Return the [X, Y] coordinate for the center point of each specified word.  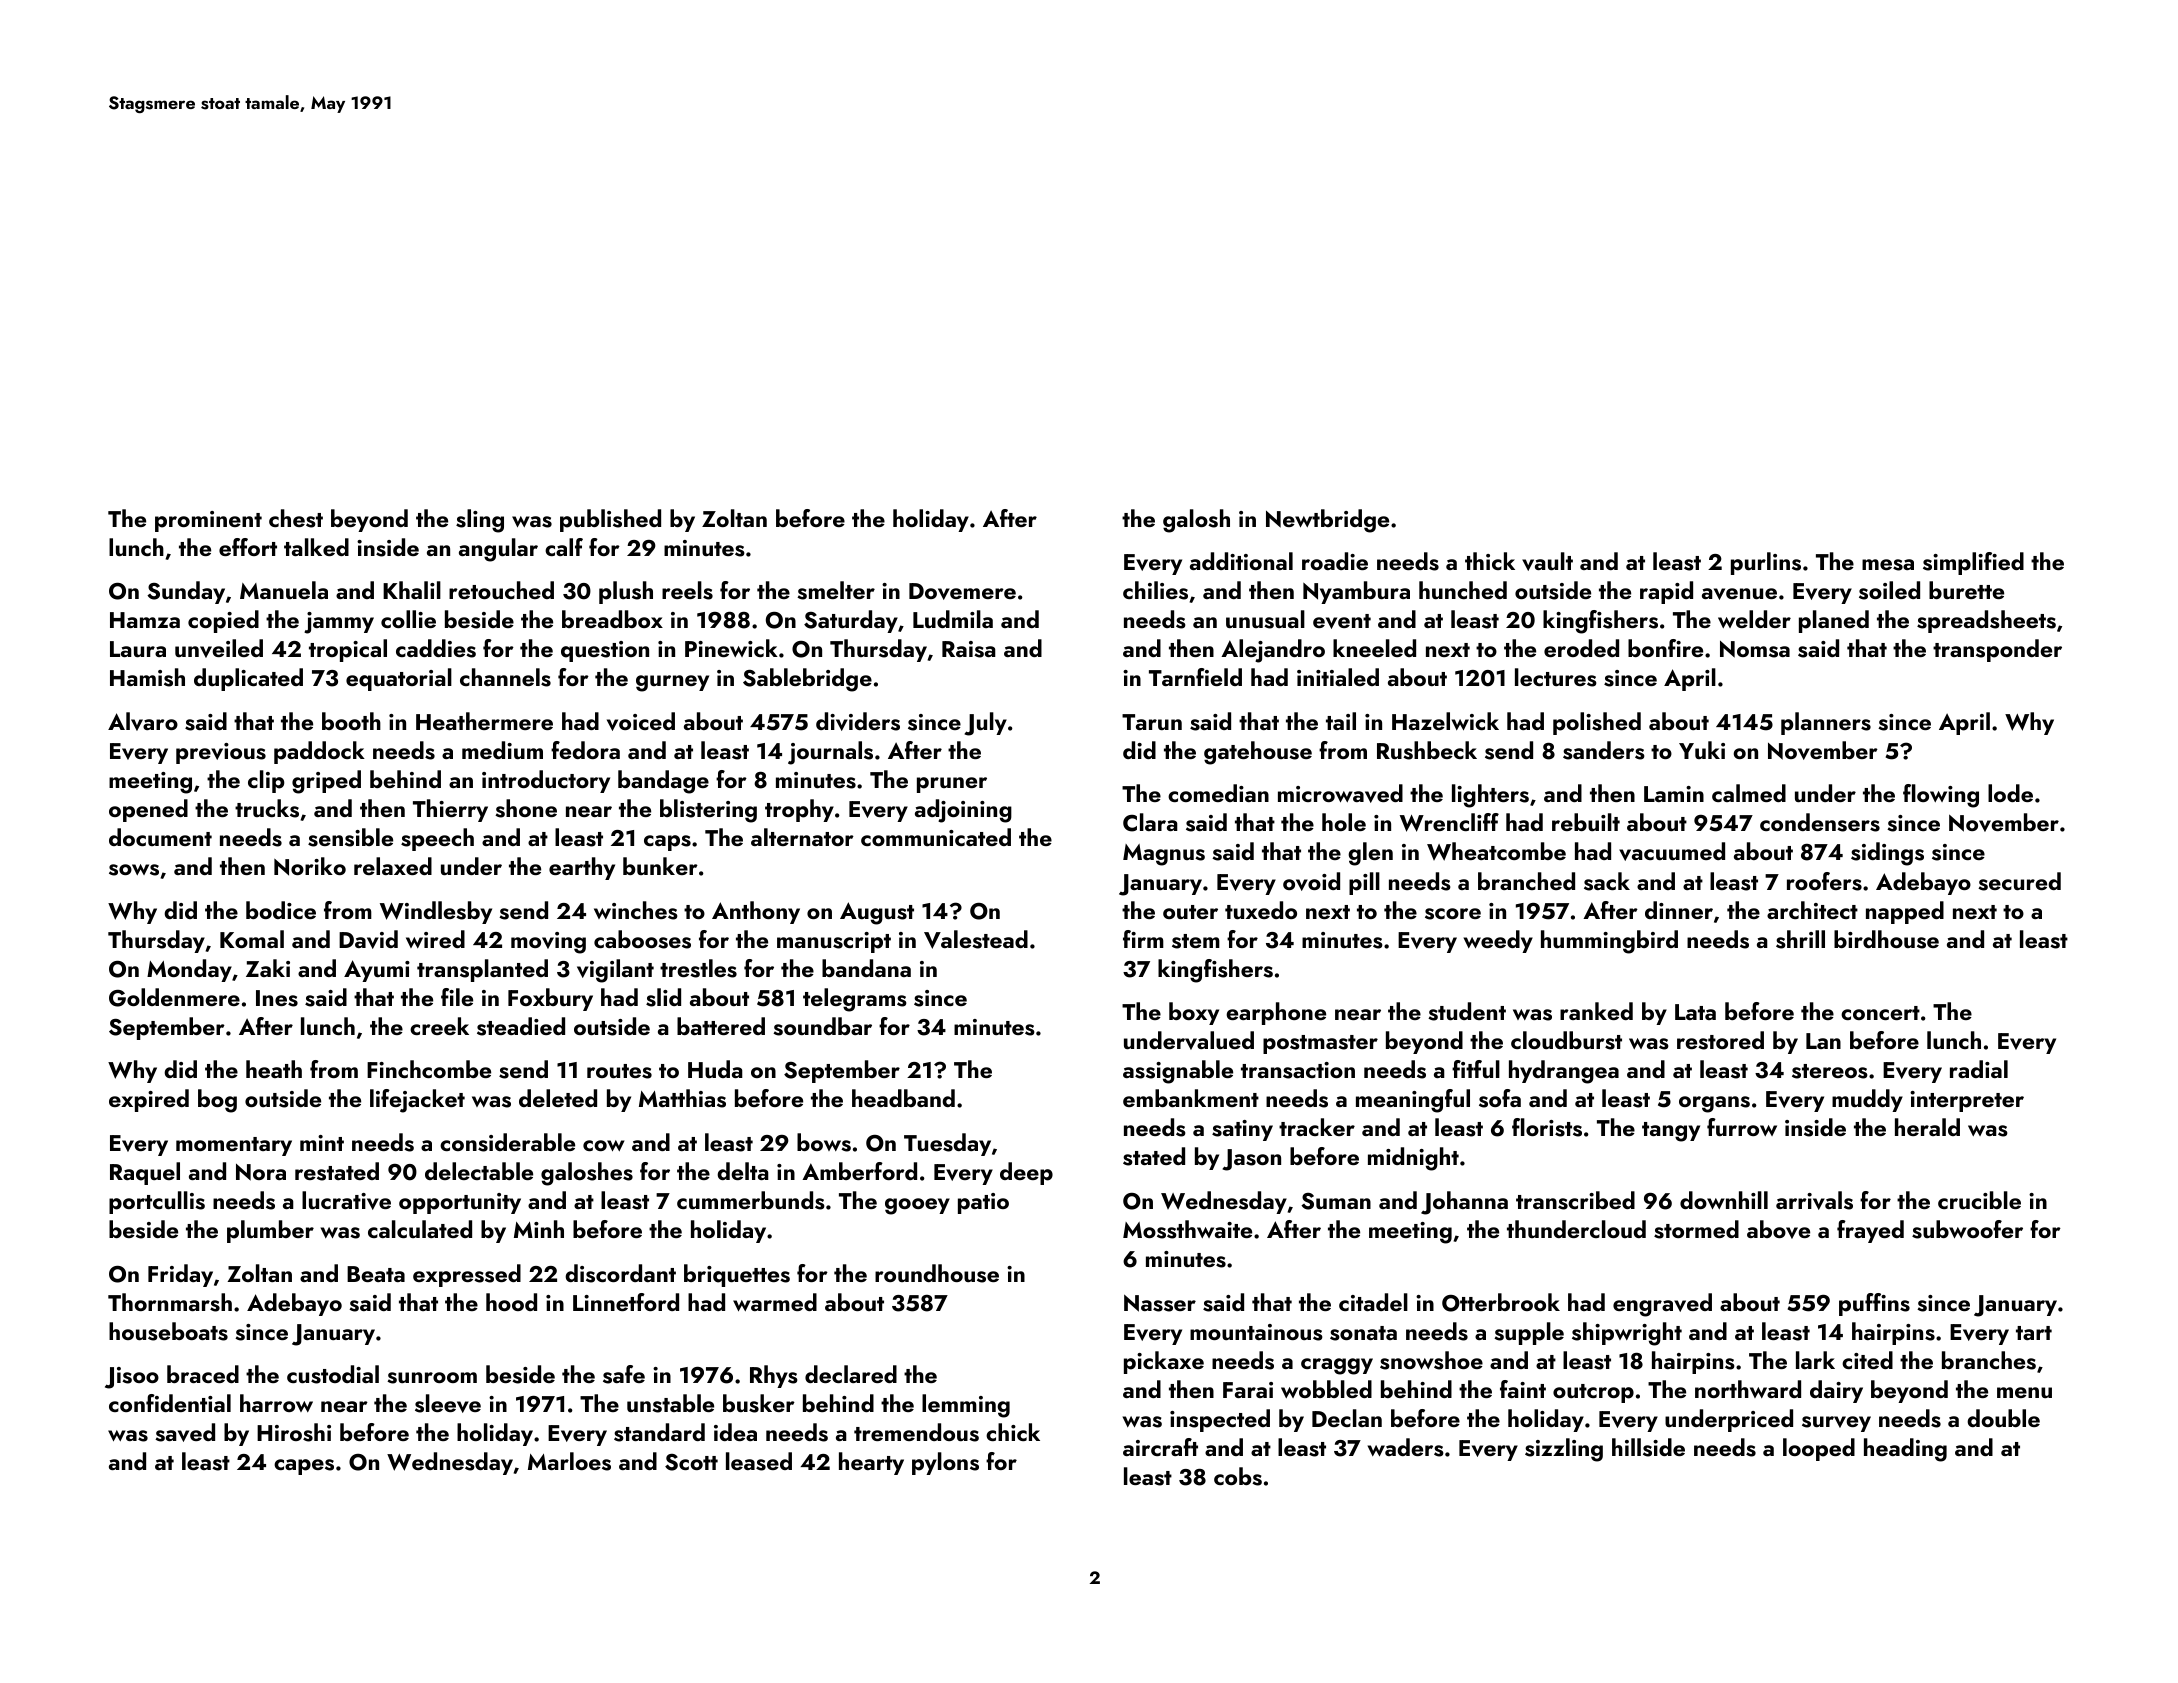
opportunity [460, 1203]
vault [1547, 561]
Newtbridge [1327, 521]
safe [624, 1374]
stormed [1696, 1229]
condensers [1820, 822]
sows [134, 870]
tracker [1317, 1127]
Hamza [145, 620]
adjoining [963, 811]
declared [851, 1374]
